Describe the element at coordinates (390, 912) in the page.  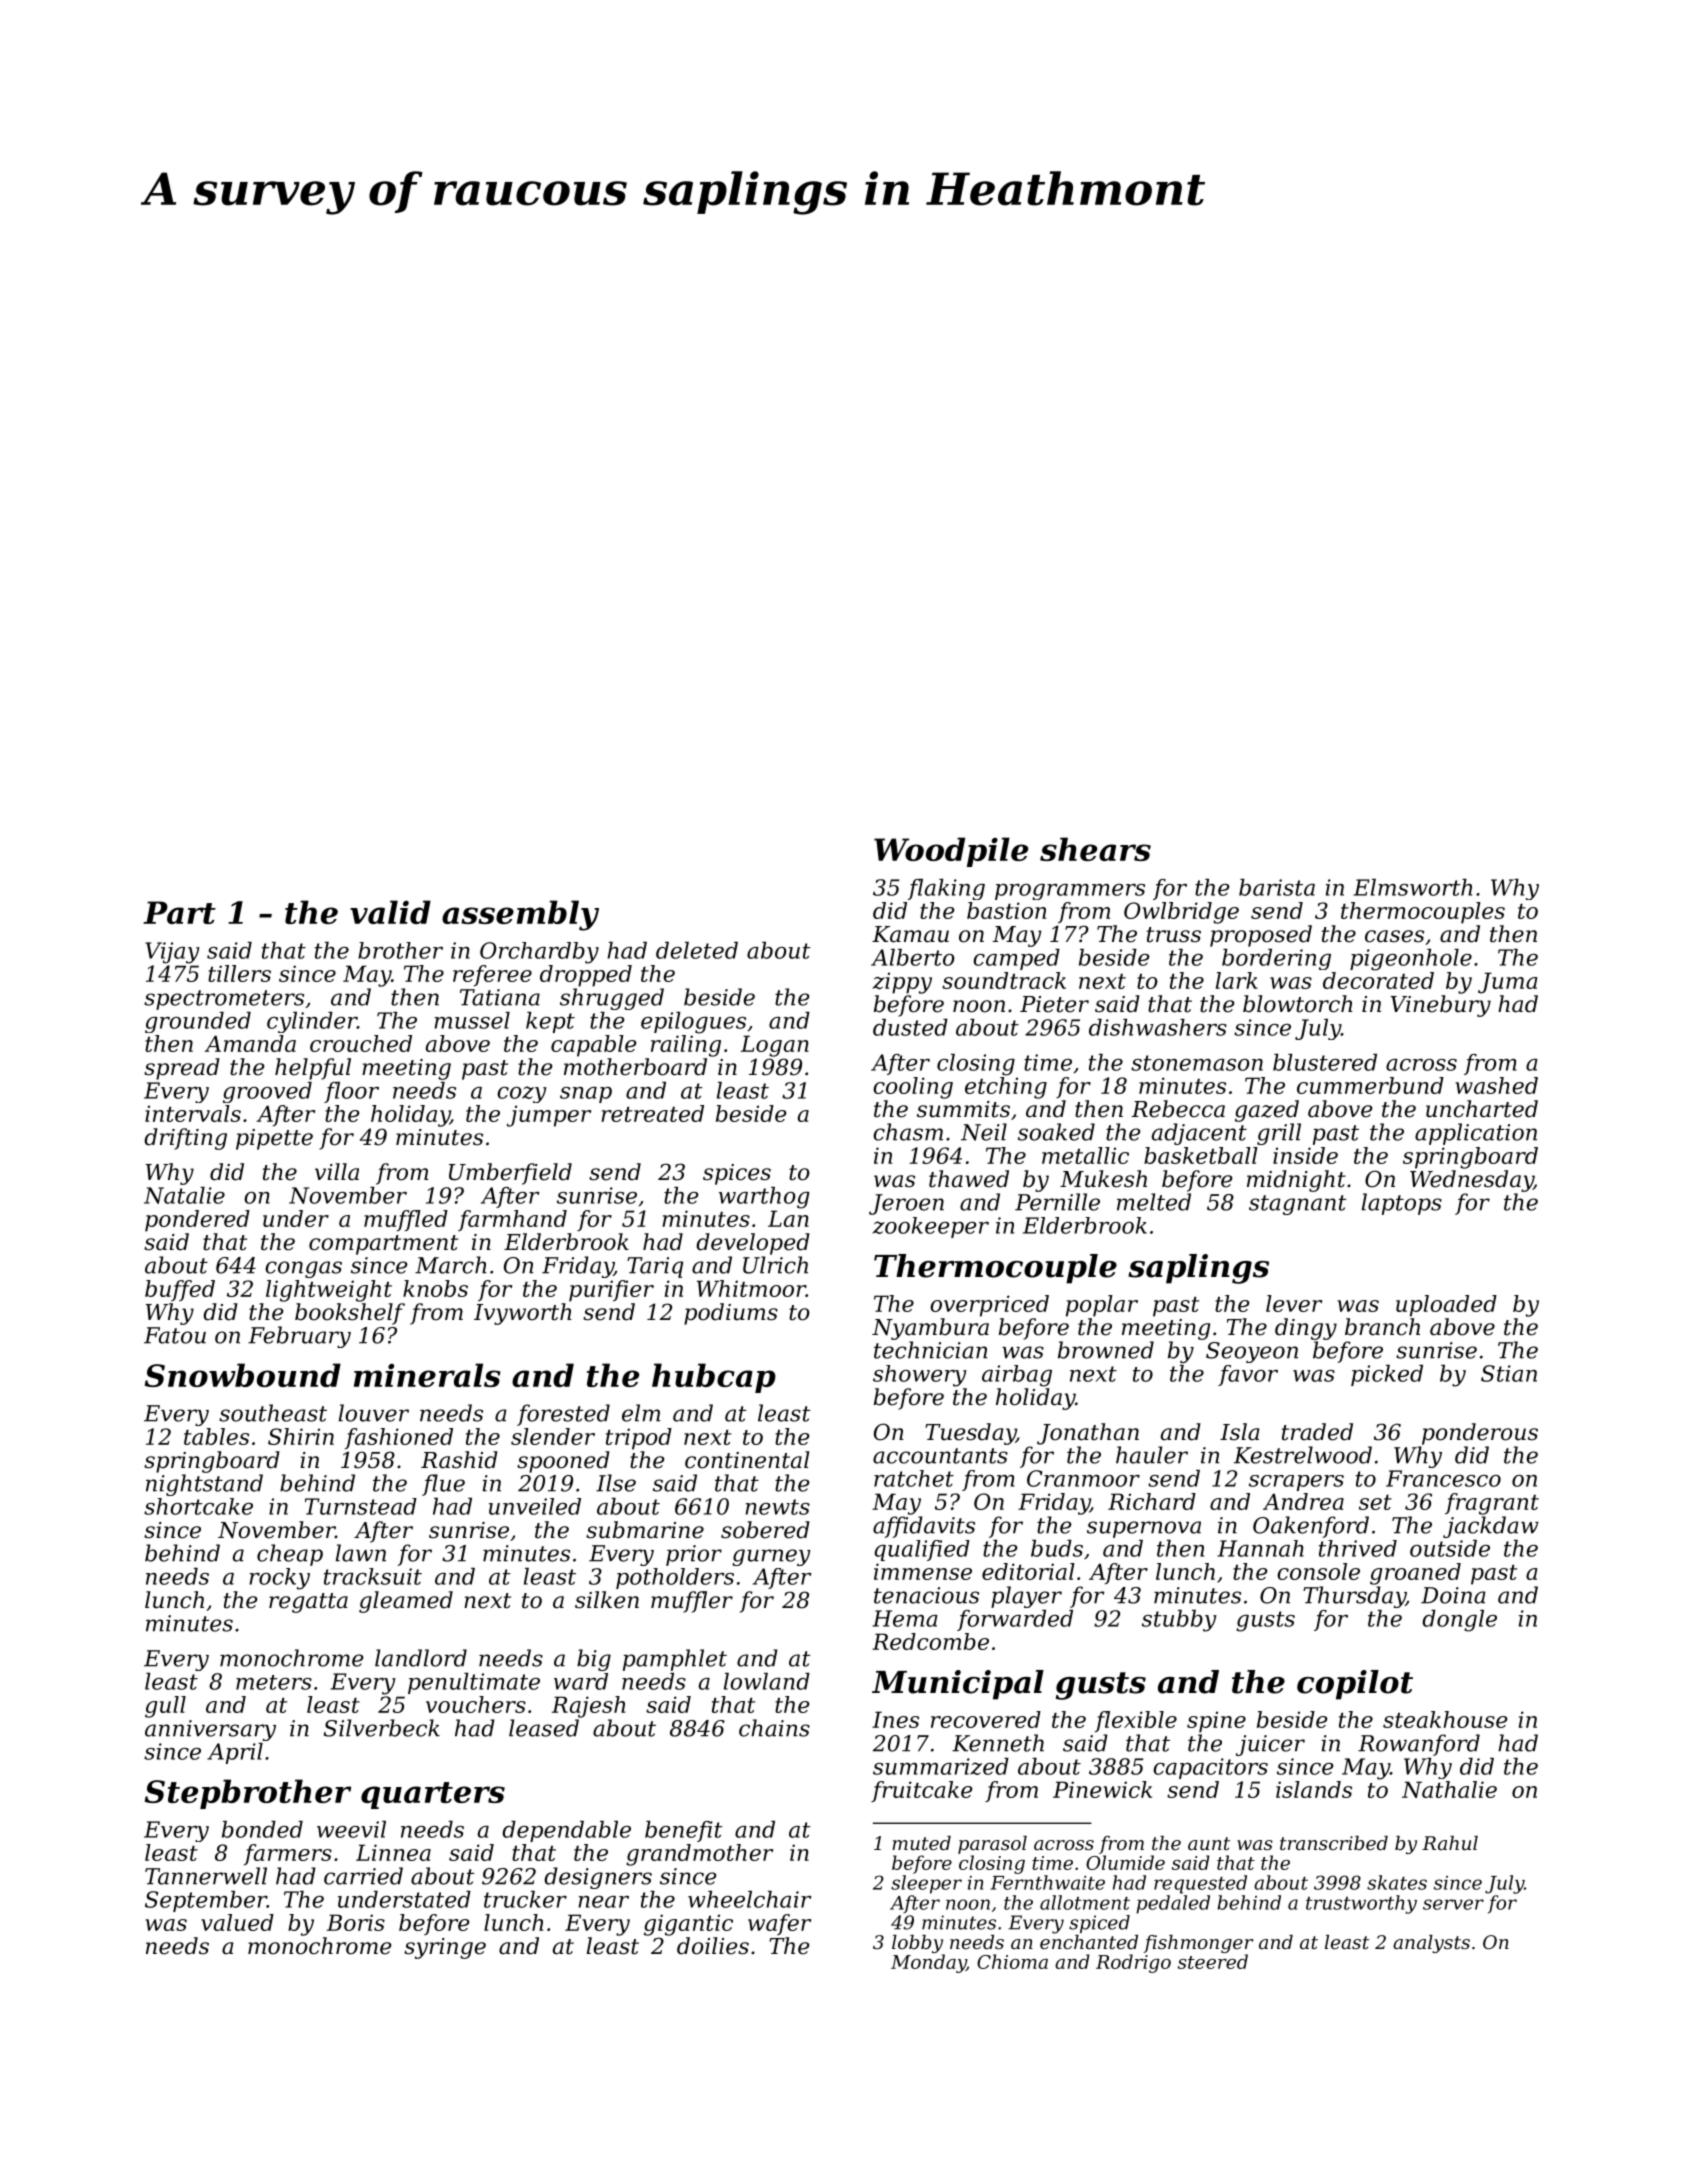
I see `valid` at that location.
